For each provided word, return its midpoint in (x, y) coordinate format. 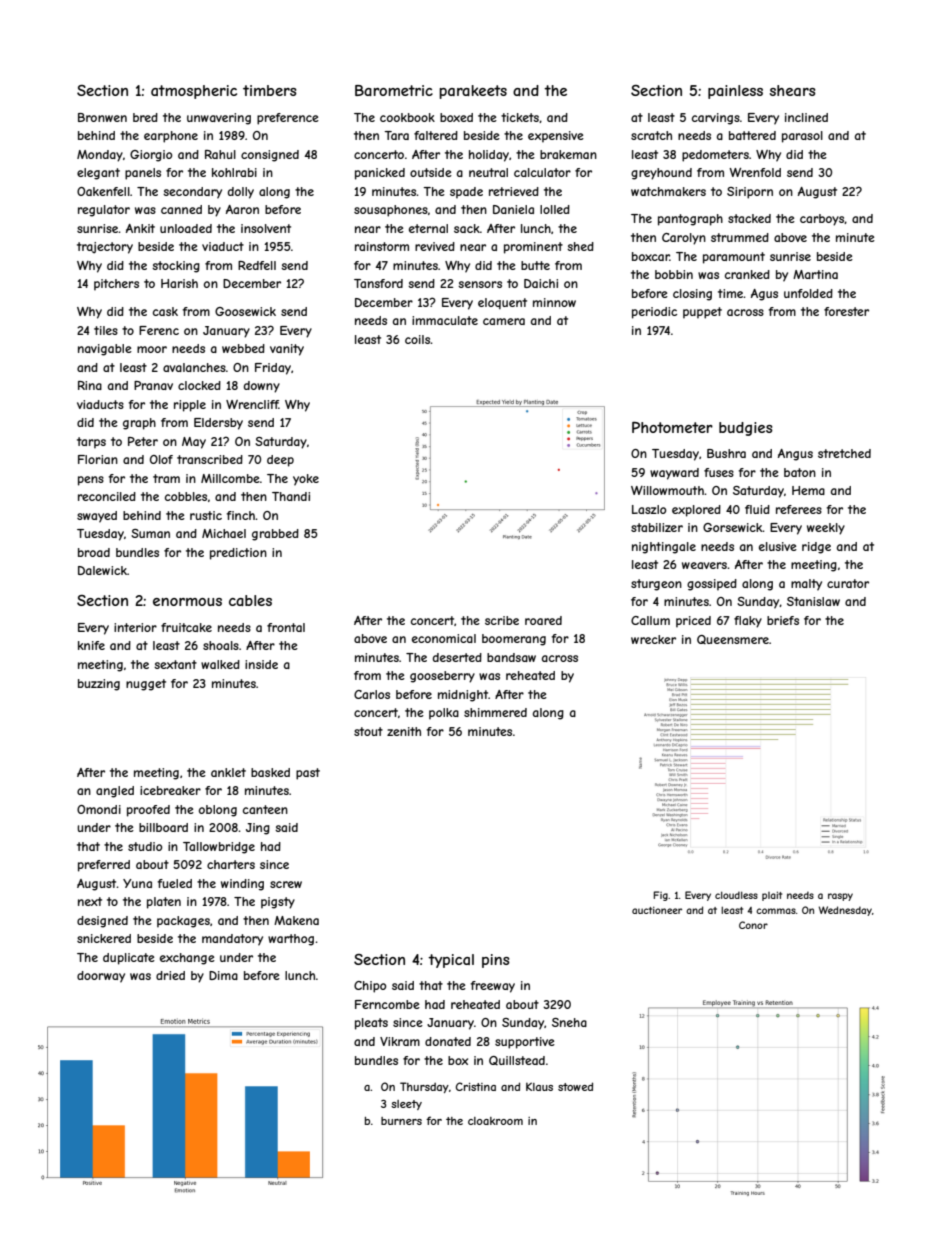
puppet (702, 313)
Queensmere (733, 639)
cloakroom (495, 1121)
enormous (187, 602)
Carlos (372, 694)
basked (270, 772)
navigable (105, 350)
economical (444, 638)
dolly (241, 193)
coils (417, 339)
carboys (822, 220)
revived (435, 246)
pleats (371, 1024)
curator (848, 583)
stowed (575, 1086)
